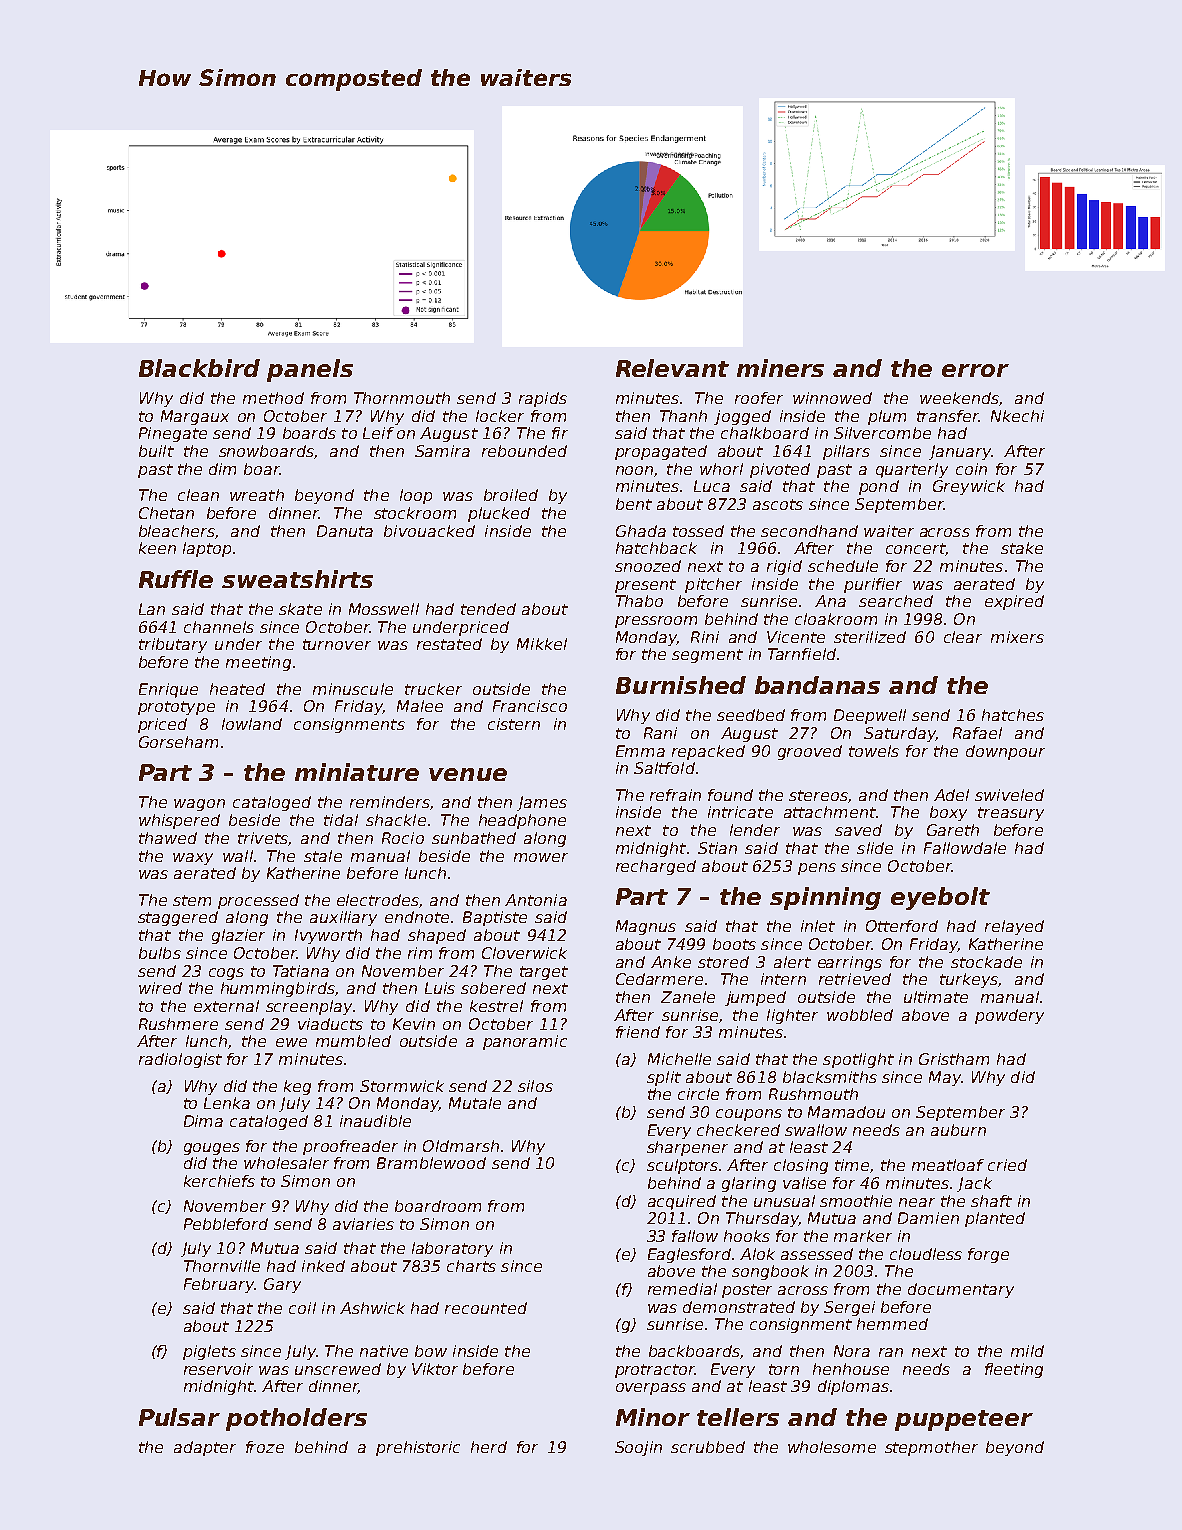  What do you see at coordinates (975, 370) in the screenshot?
I see `error` at bounding box center [975, 370].
